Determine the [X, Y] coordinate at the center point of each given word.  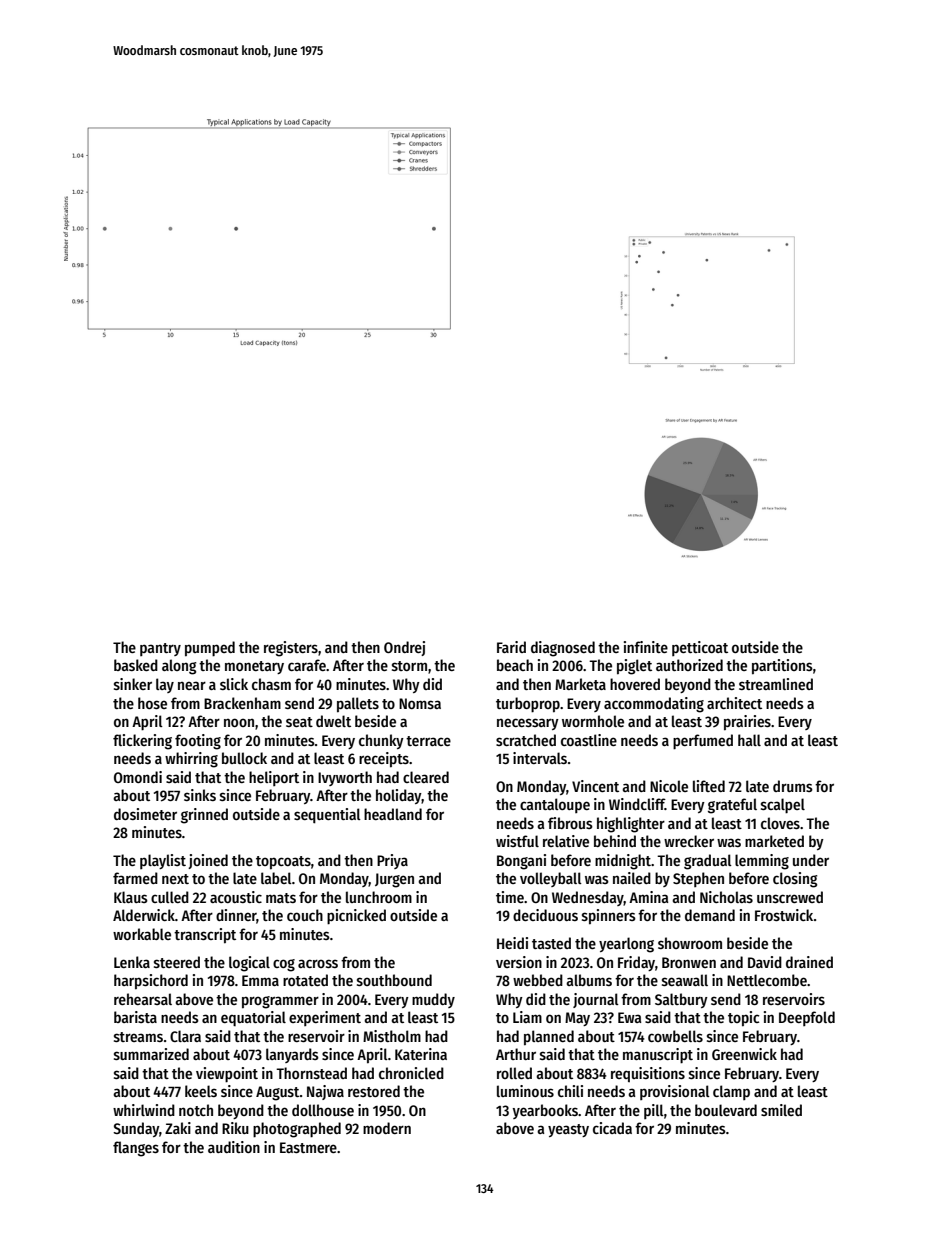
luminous [525, 1091]
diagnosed [563, 649]
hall [749, 740]
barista [135, 1017]
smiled [781, 1110]
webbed [538, 980]
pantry [160, 649]
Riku [235, 1128]
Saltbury [681, 1000]
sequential [327, 816]
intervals [540, 758]
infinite [646, 647]
